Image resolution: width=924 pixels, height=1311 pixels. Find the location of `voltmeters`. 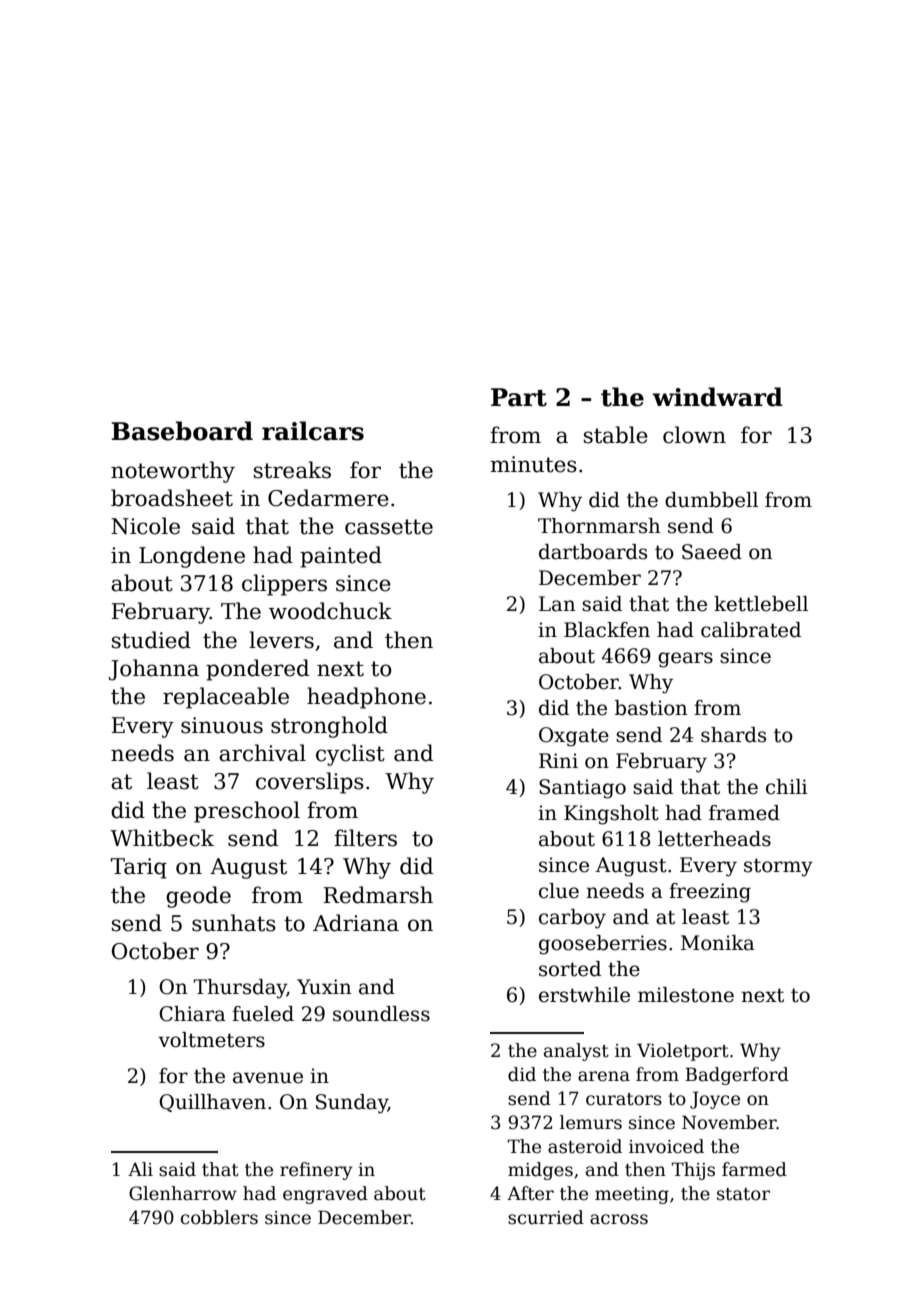

voltmeters is located at coordinates (211, 1040).
